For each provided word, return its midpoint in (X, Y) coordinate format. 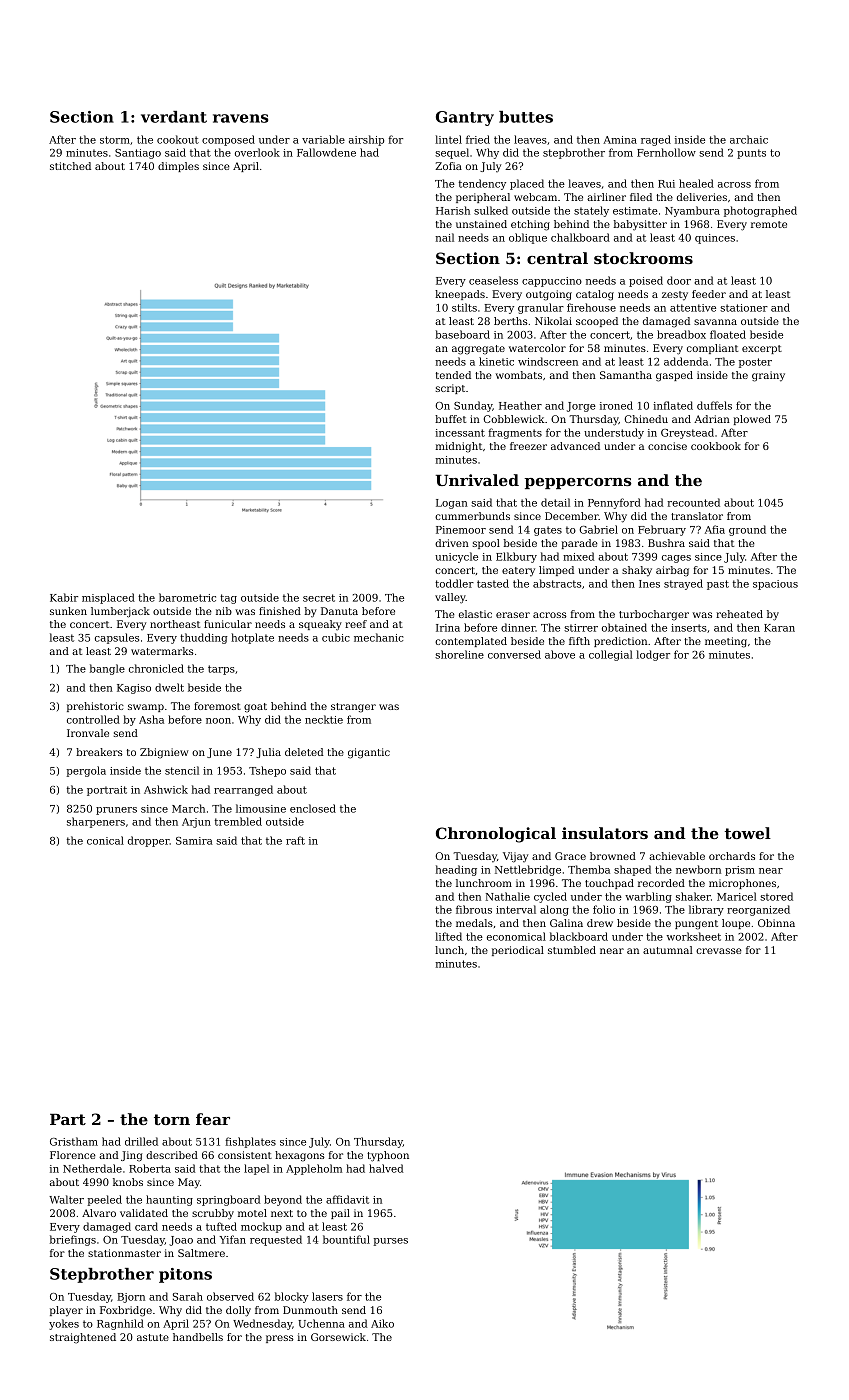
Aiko (382, 1323)
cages (676, 559)
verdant (174, 117)
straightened (83, 1338)
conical (105, 840)
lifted (448, 936)
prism (740, 871)
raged (656, 140)
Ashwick (166, 789)
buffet (450, 419)
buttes (526, 117)
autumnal (668, 950)
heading (456, 870)
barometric (187, 597)
